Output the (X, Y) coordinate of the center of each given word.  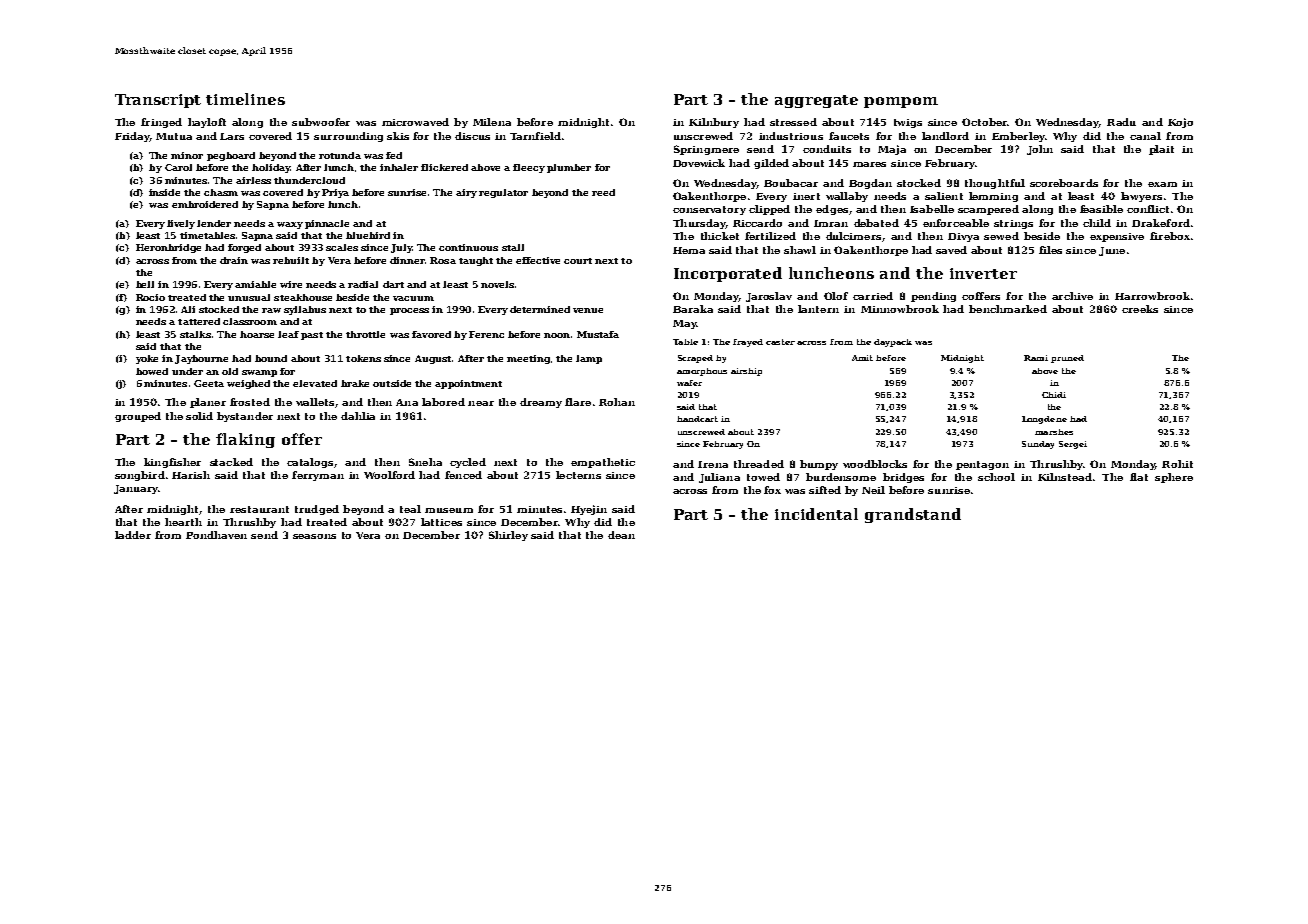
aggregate (816, 101)
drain (234, 260)
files (1050, 250)
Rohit (1177, 464)
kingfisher (172, 463)
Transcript (158, 101)
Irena (713, 464)
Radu (1121, 122)
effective (538, 260)
